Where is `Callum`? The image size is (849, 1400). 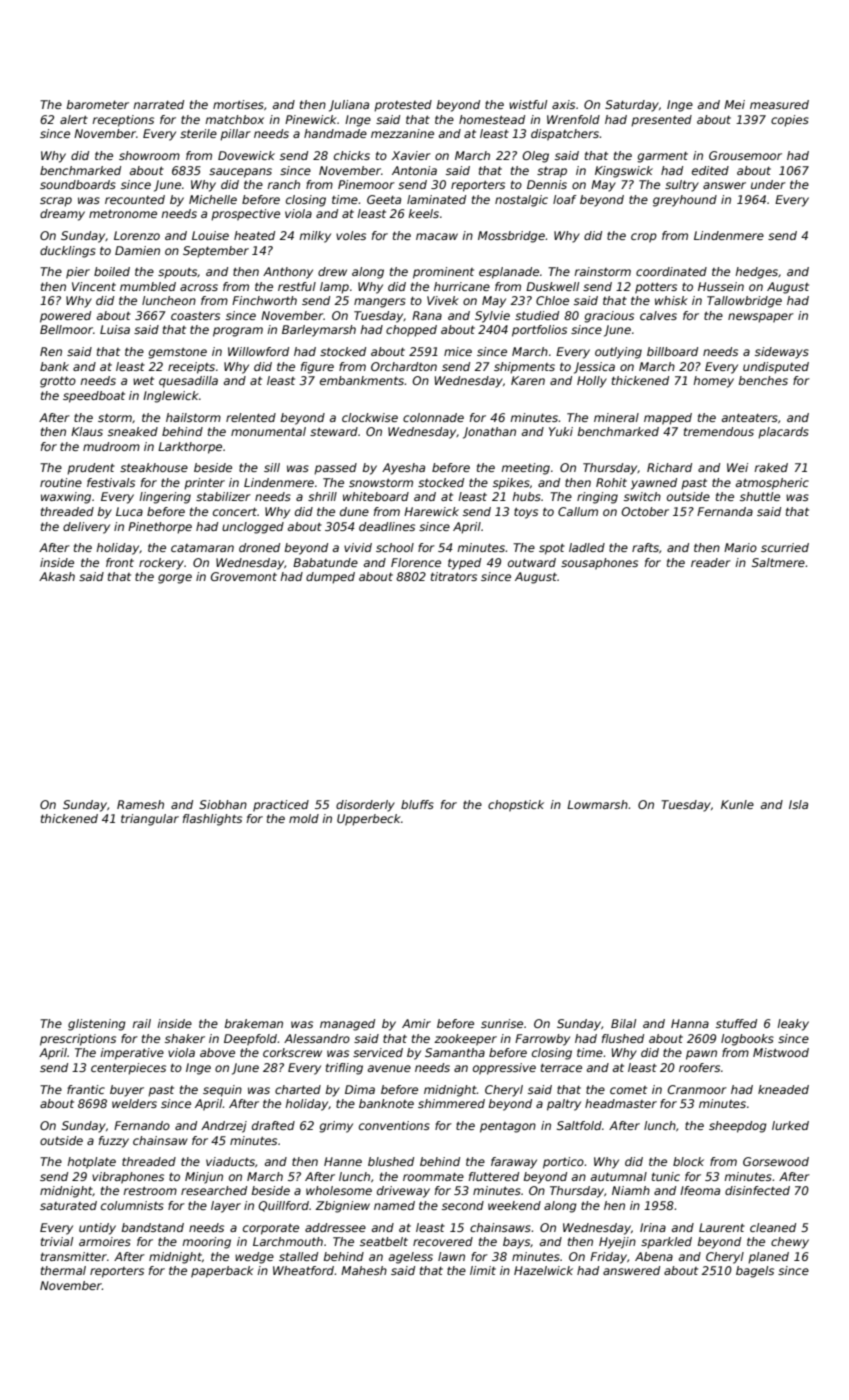
Callum is located at coordinates (578, 511).
